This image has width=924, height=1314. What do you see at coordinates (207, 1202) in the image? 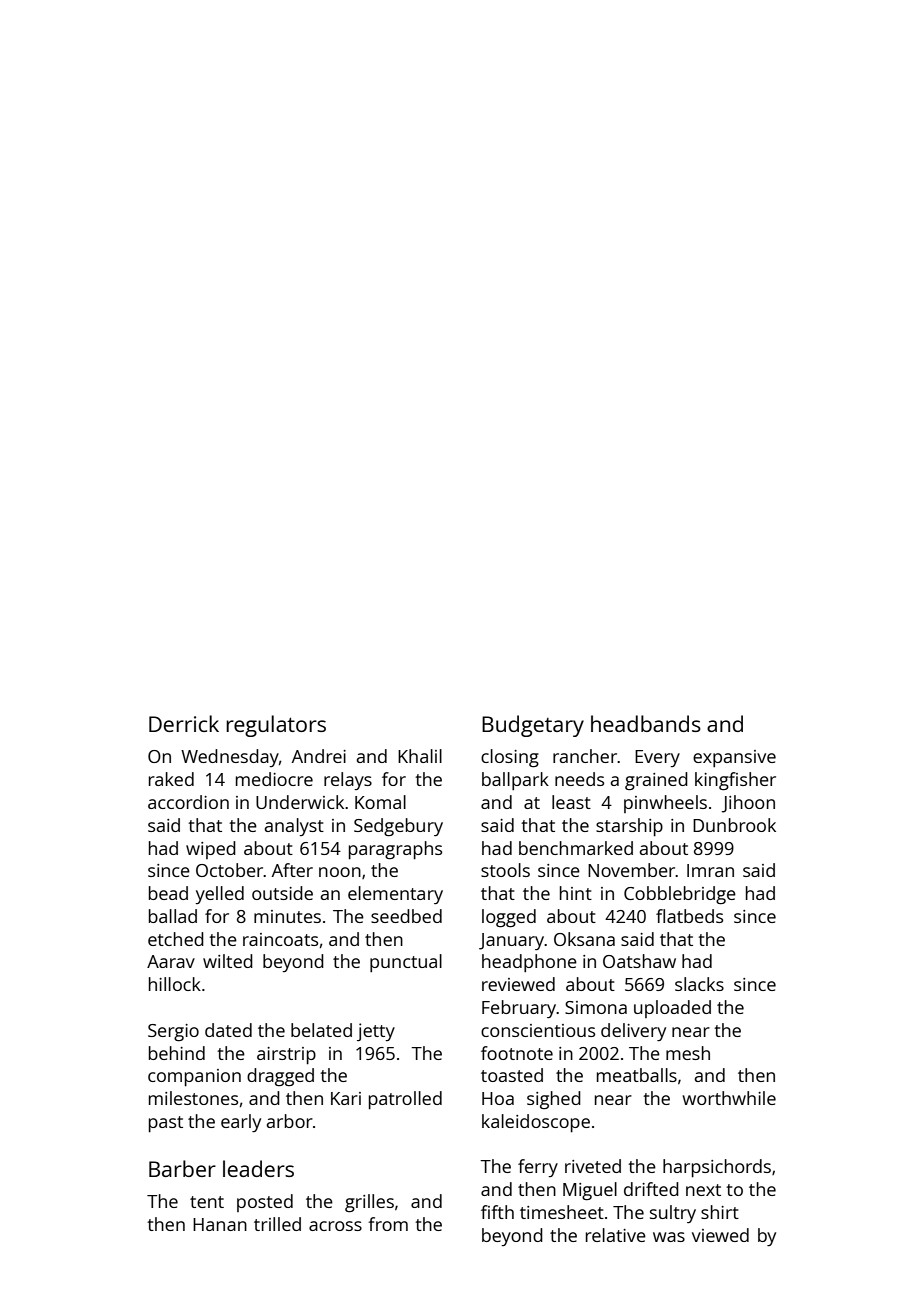
I see `tent` at bounding box center [207, 1202].
